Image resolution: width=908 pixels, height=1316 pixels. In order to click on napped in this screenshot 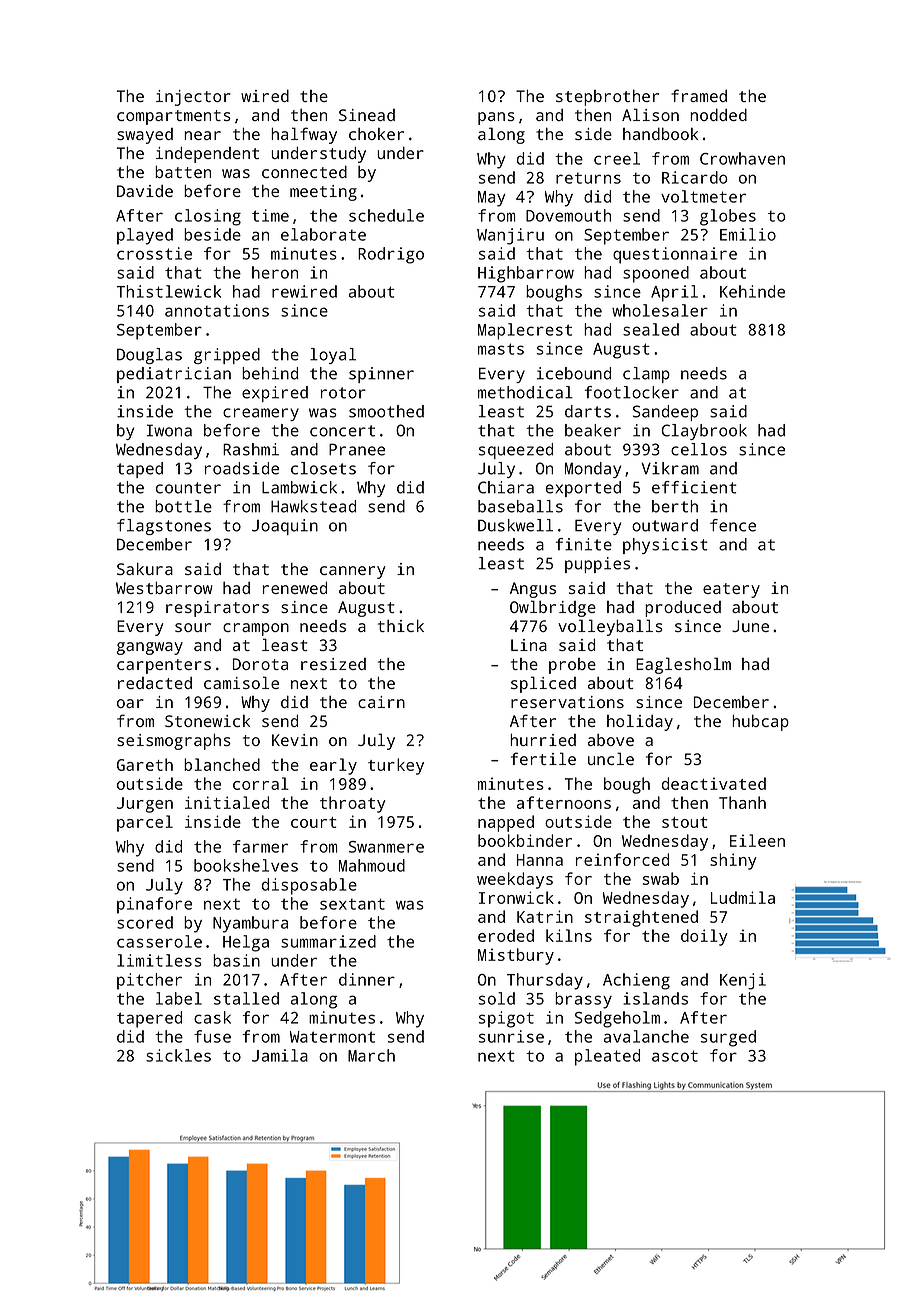, I will do `click(506, 823)`.
